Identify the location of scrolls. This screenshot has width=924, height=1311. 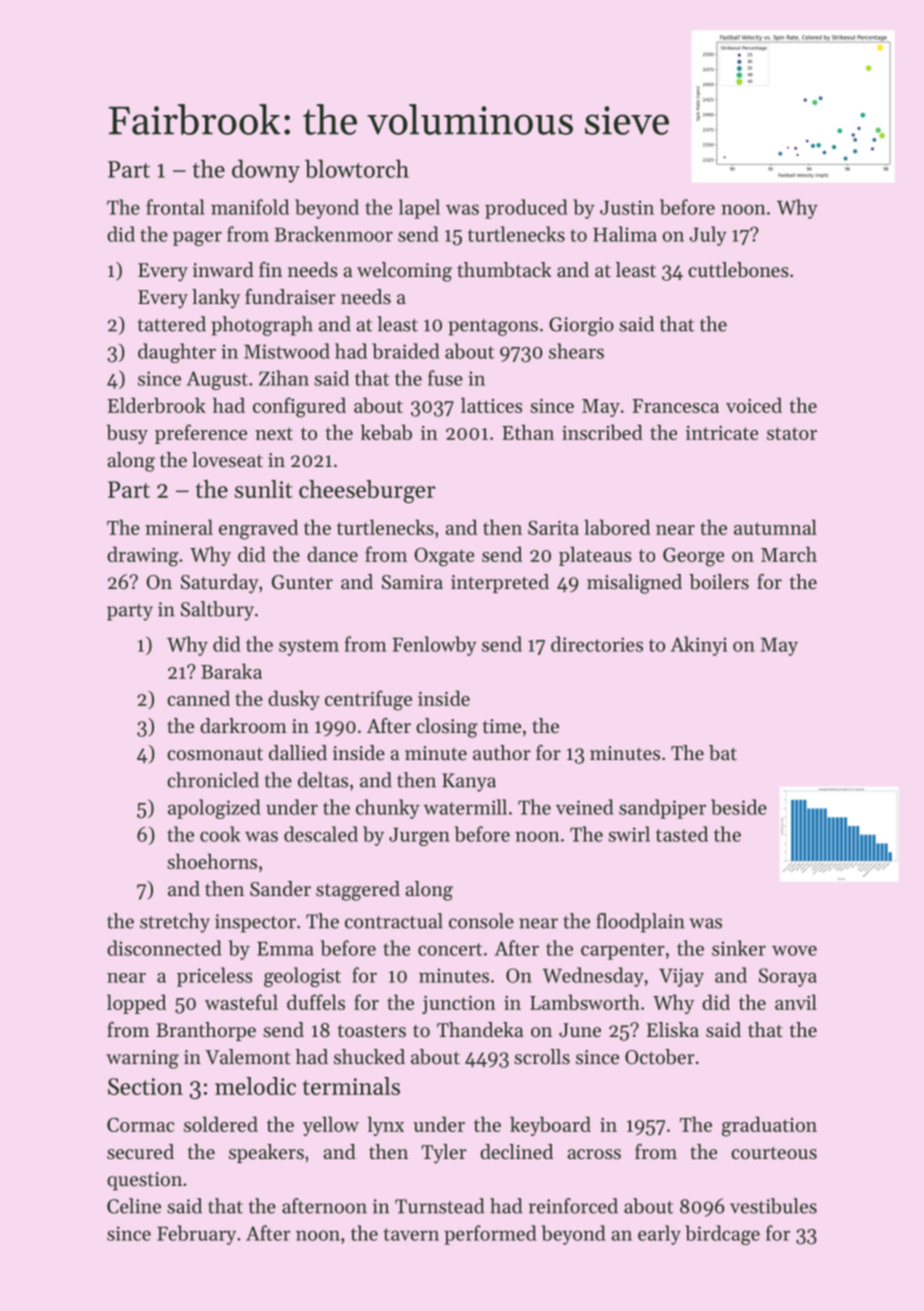
(542, 1056).
